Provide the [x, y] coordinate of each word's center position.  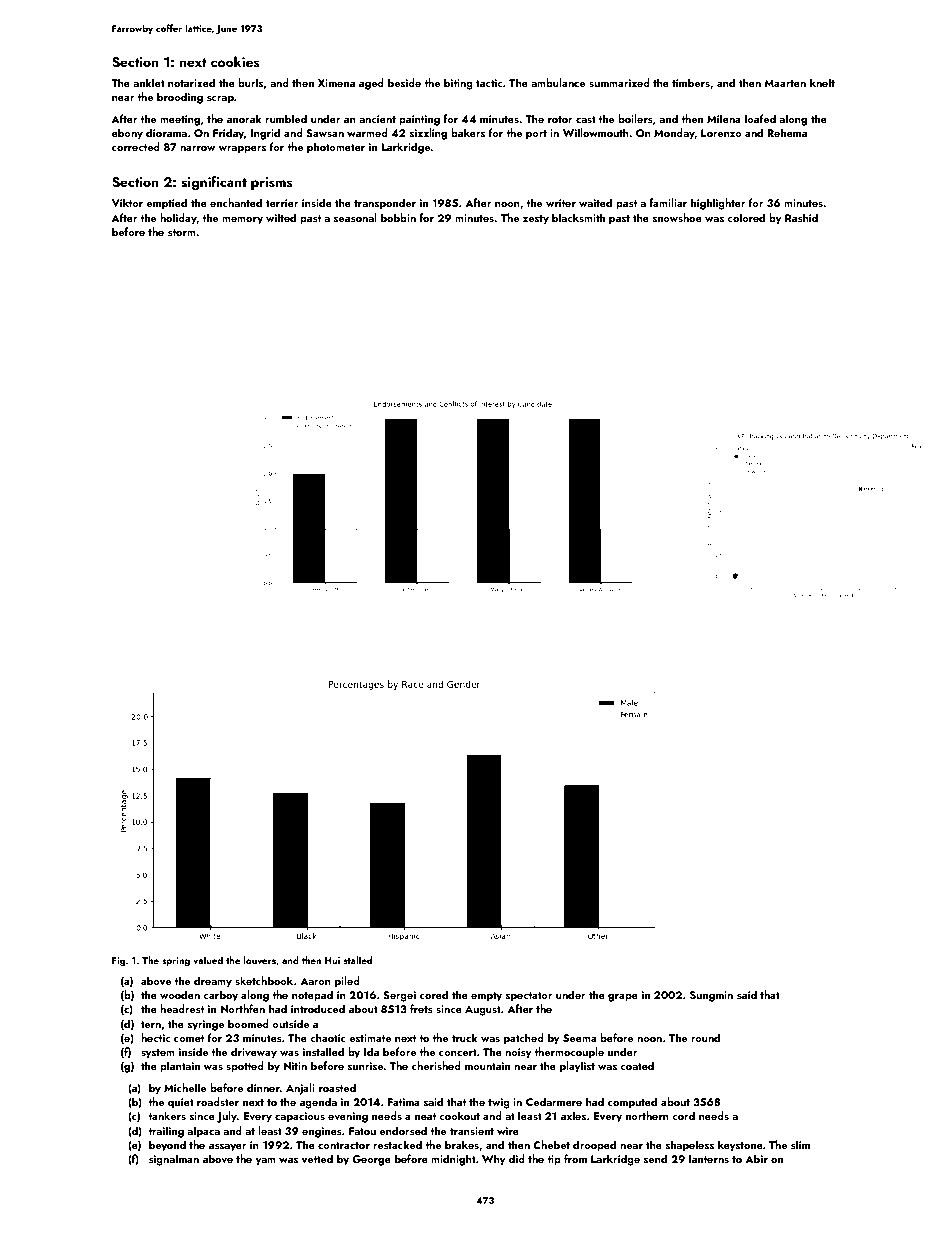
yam [265, 1162]
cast [586, 119]
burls [250, 82]
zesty [536, 220]
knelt [822, 82]
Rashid [801, 217]
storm [182, 232]
